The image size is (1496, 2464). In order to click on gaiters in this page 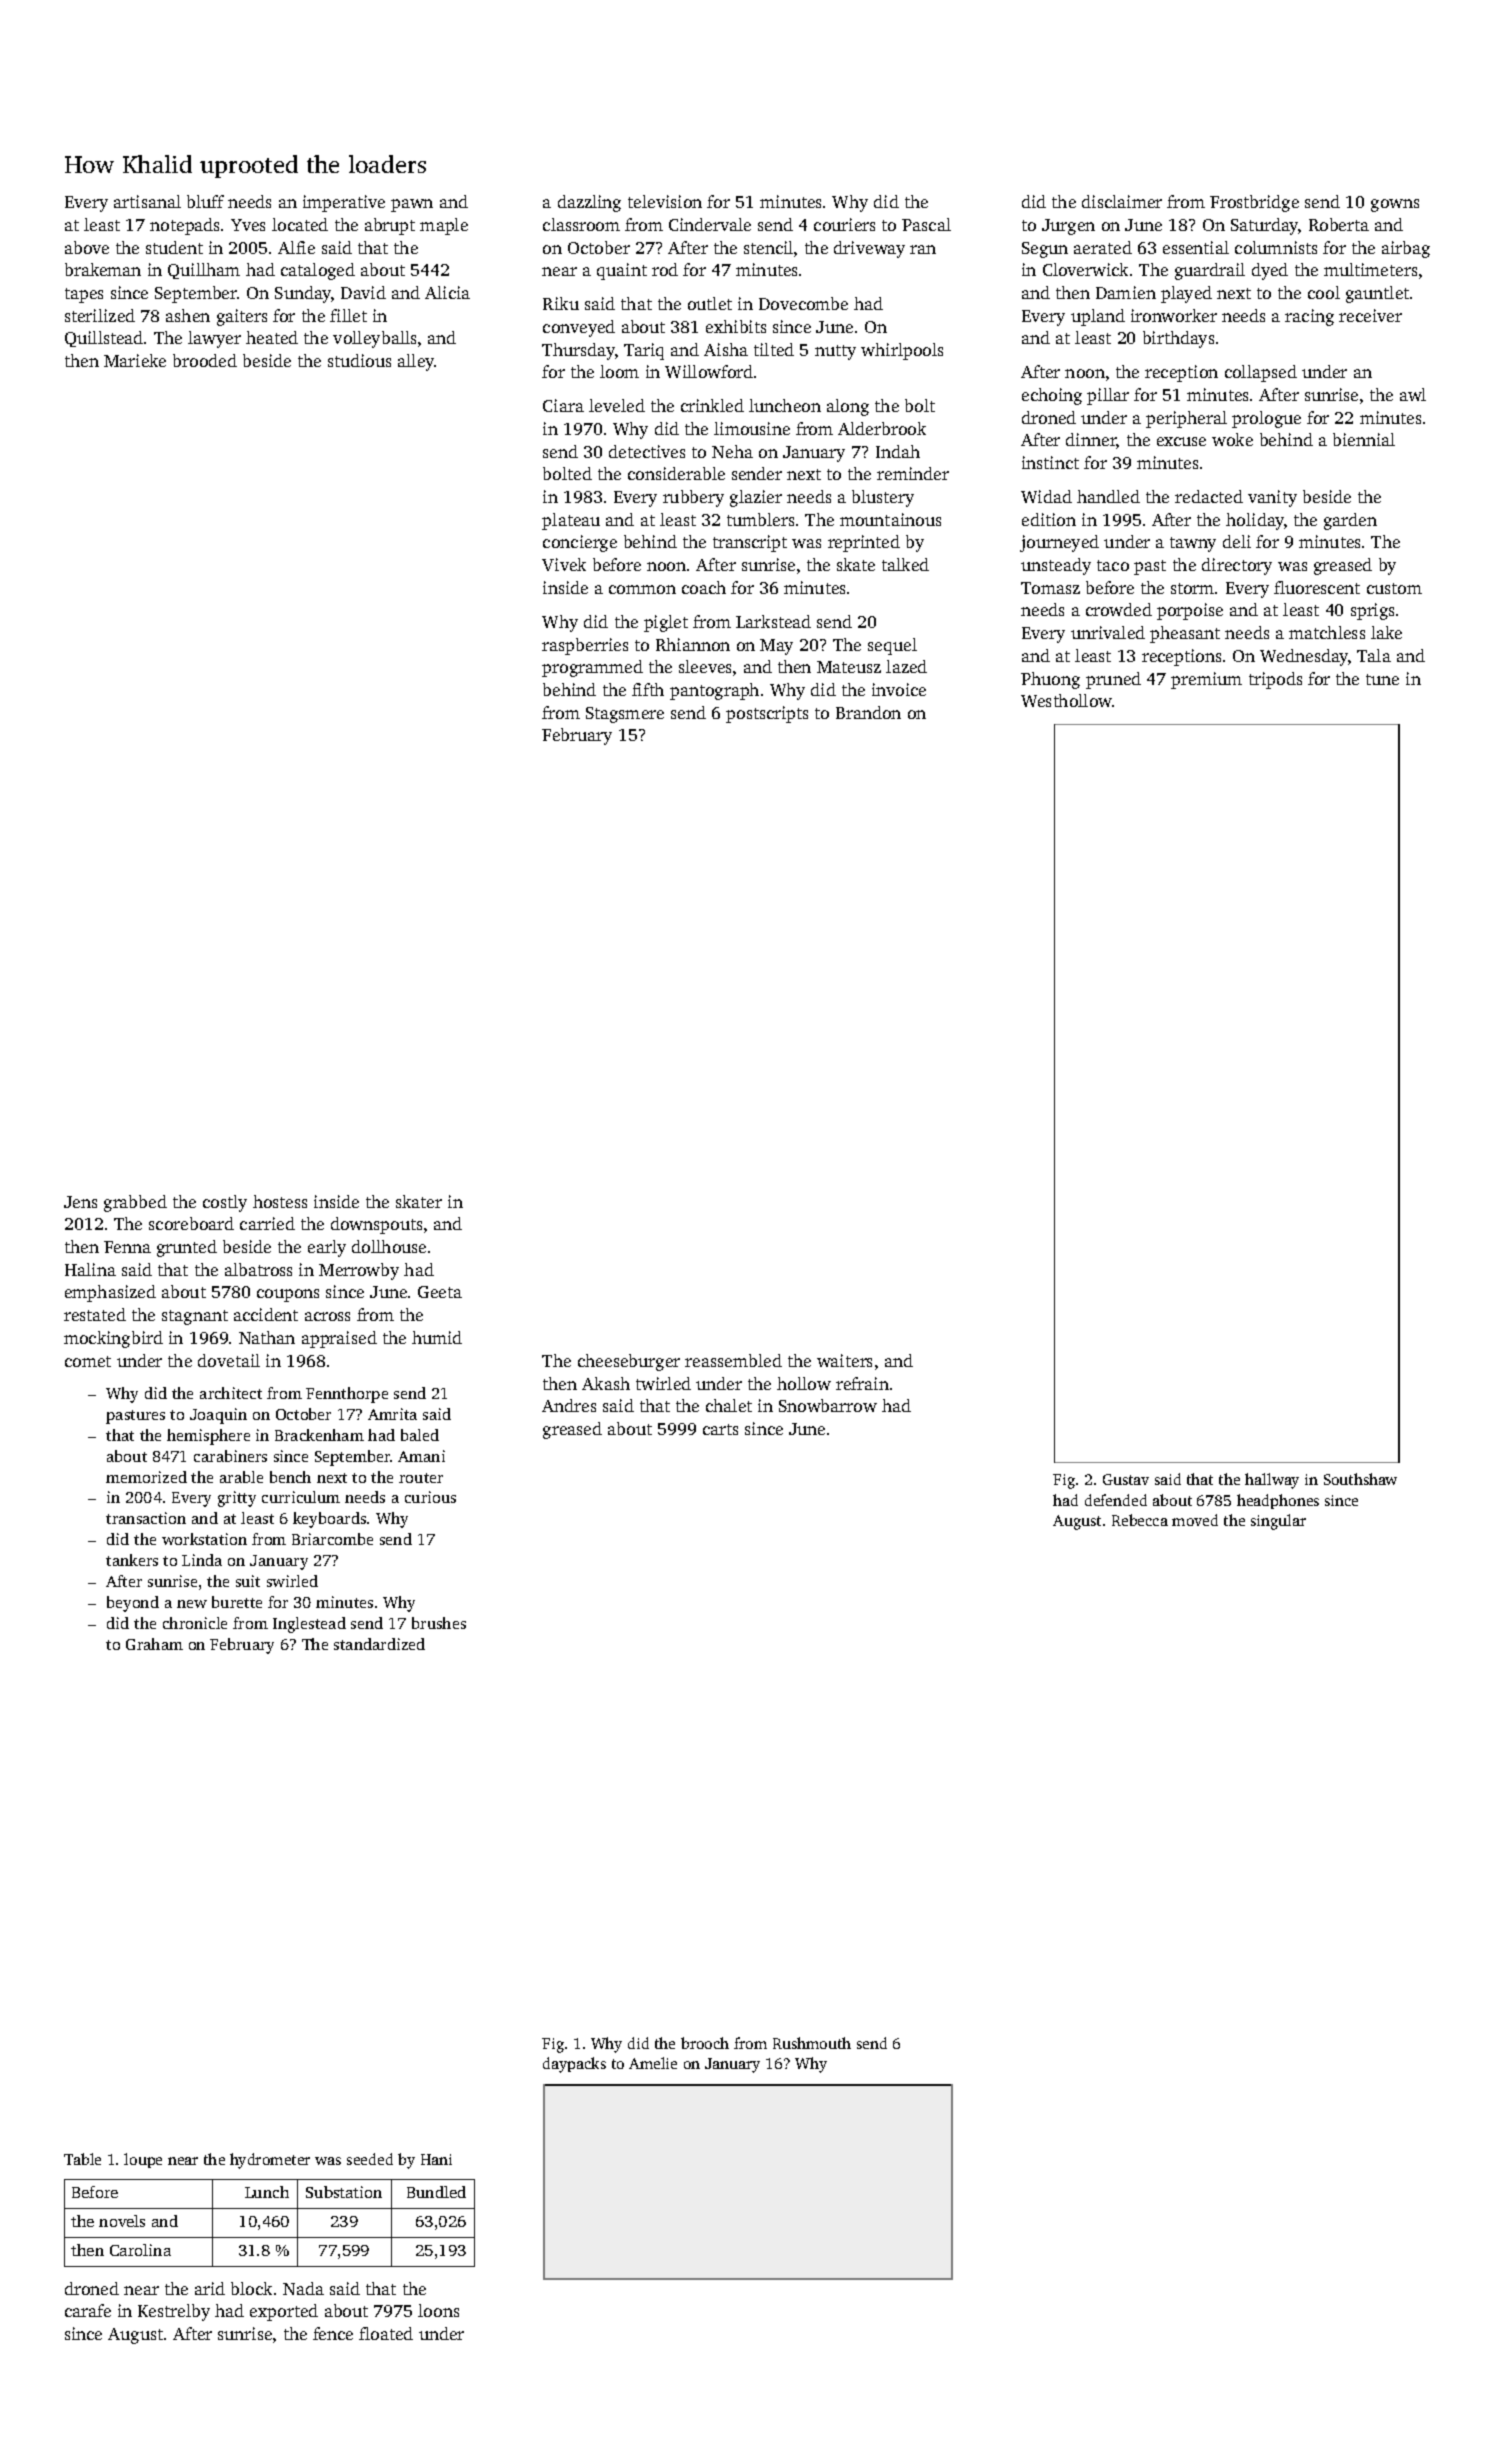, I will do `click(242, 317)`.
